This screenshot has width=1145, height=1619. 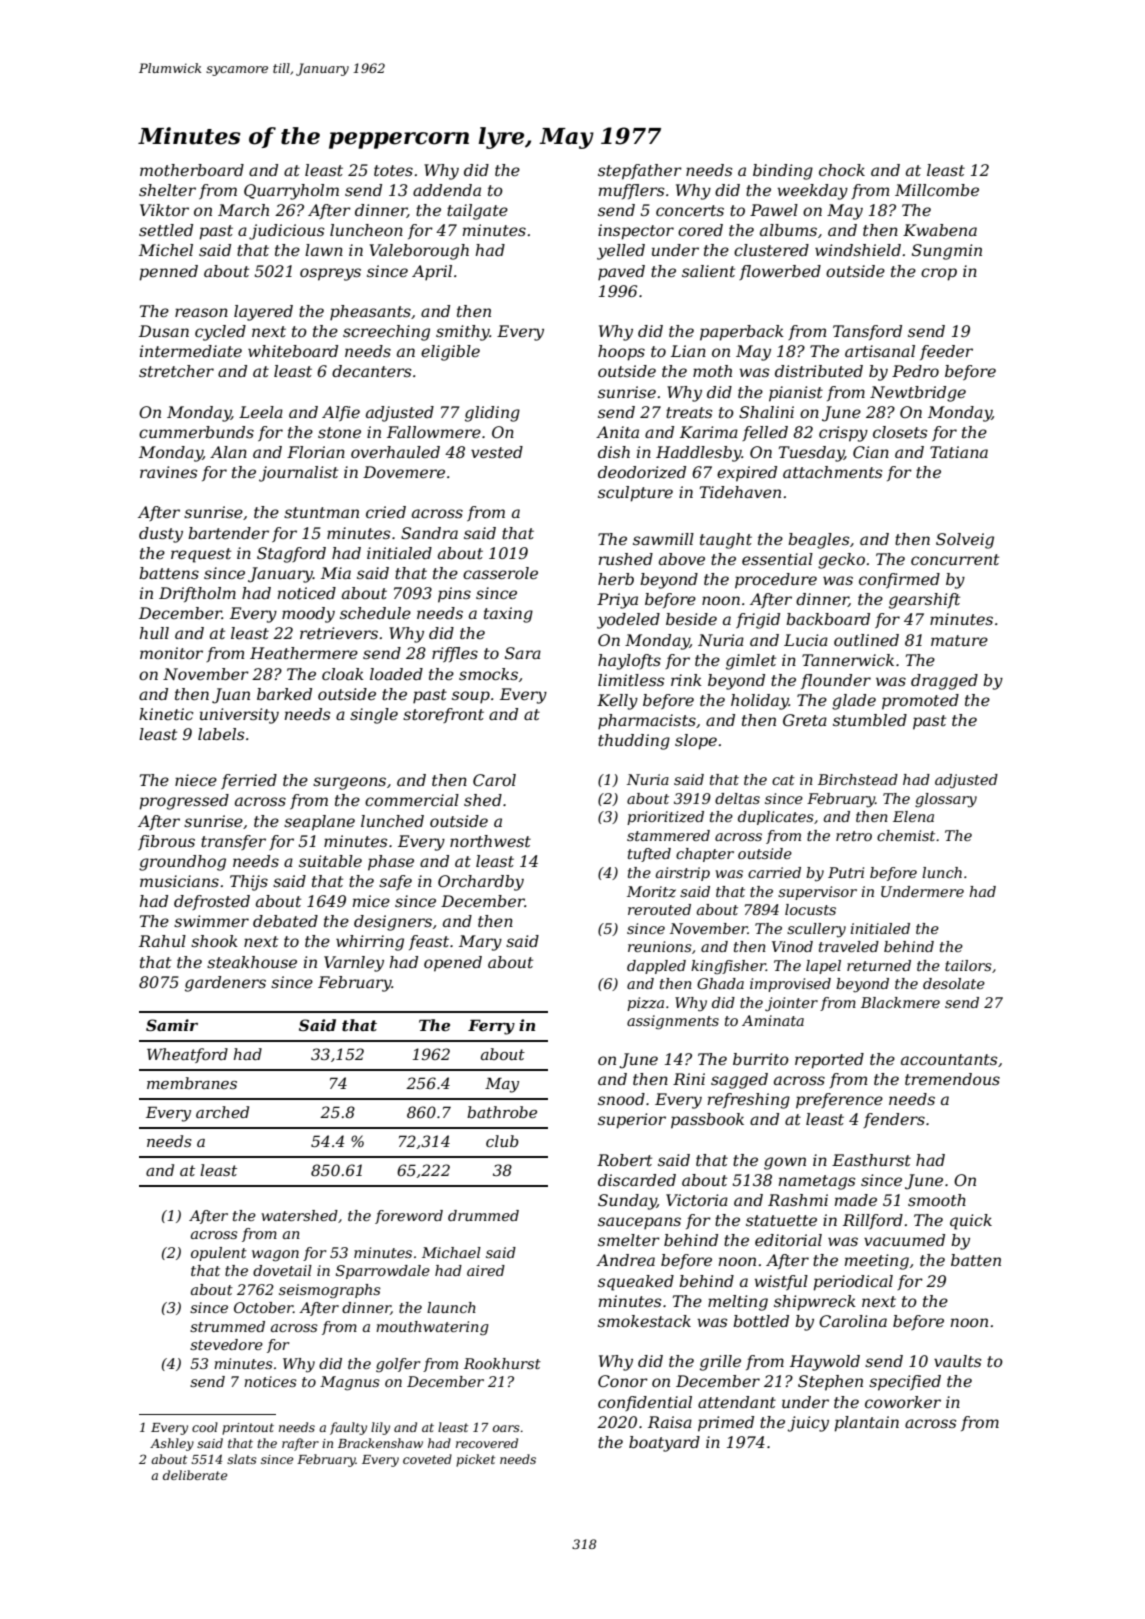 I want to click on hoops, so click(x=621, y=353).
